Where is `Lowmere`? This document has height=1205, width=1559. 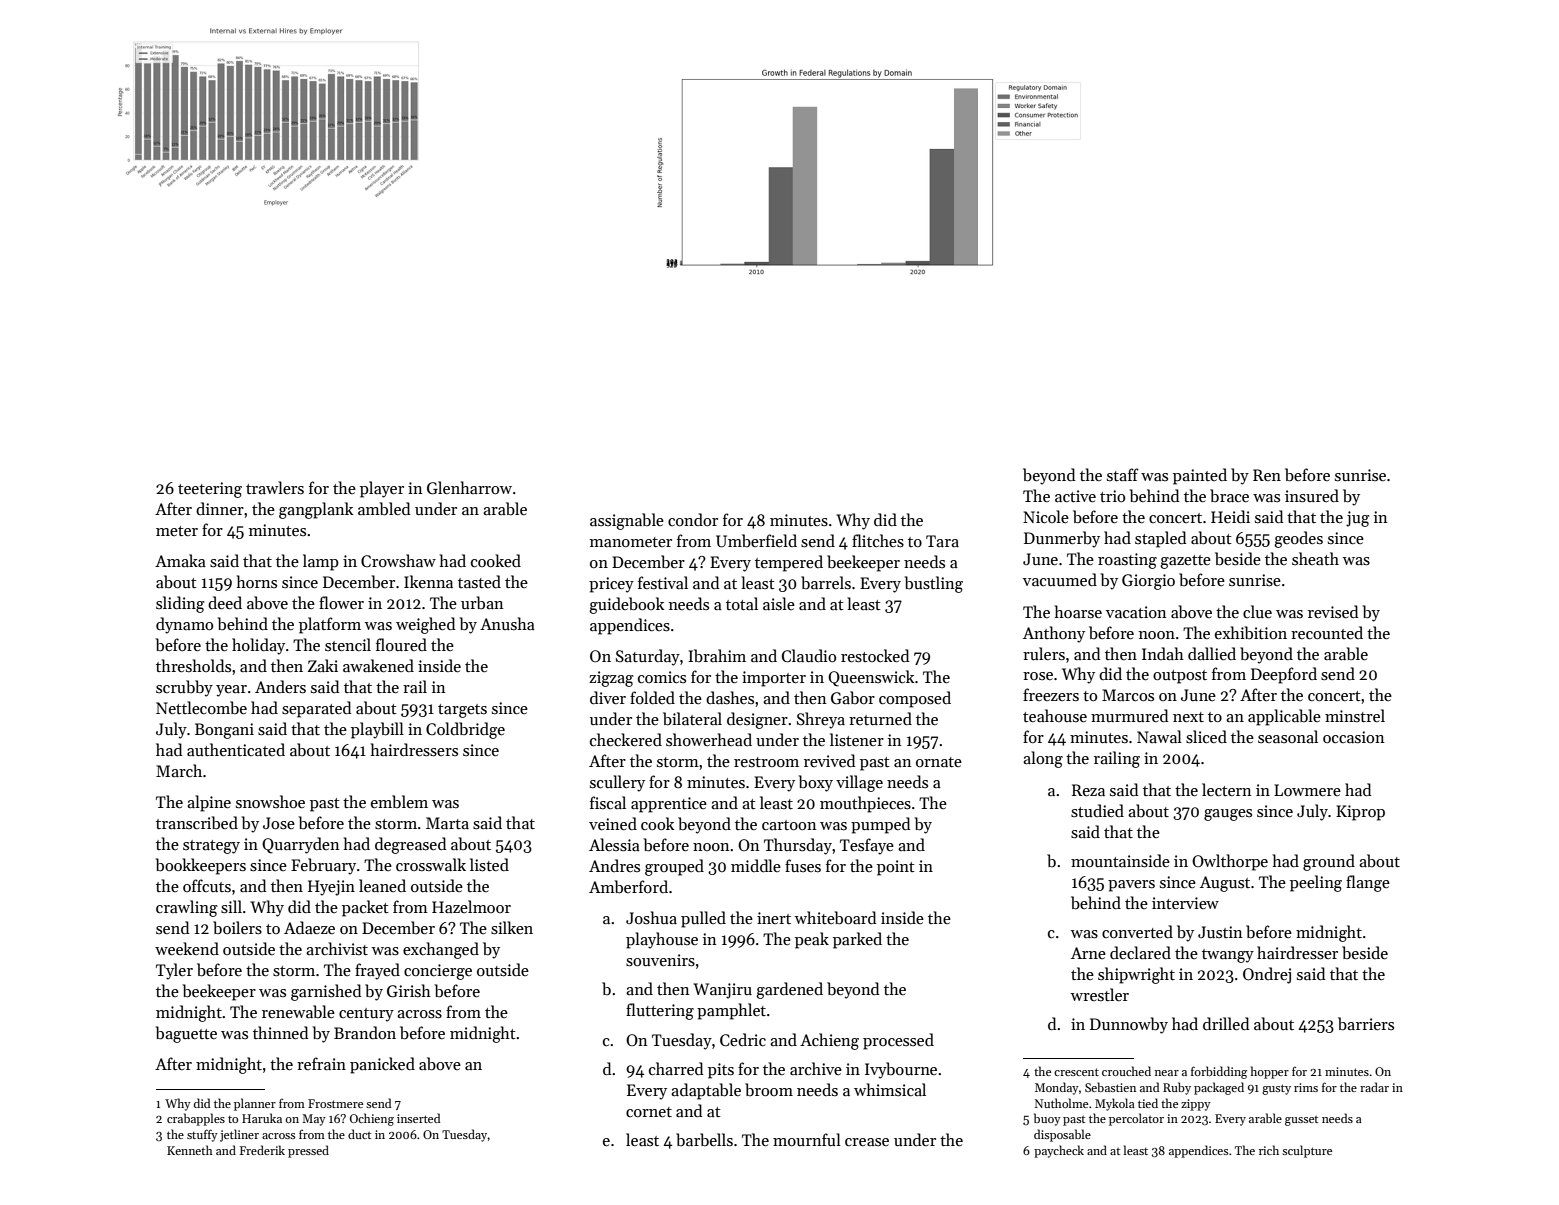 Lowmere is located at coordinates (1307, 790).
